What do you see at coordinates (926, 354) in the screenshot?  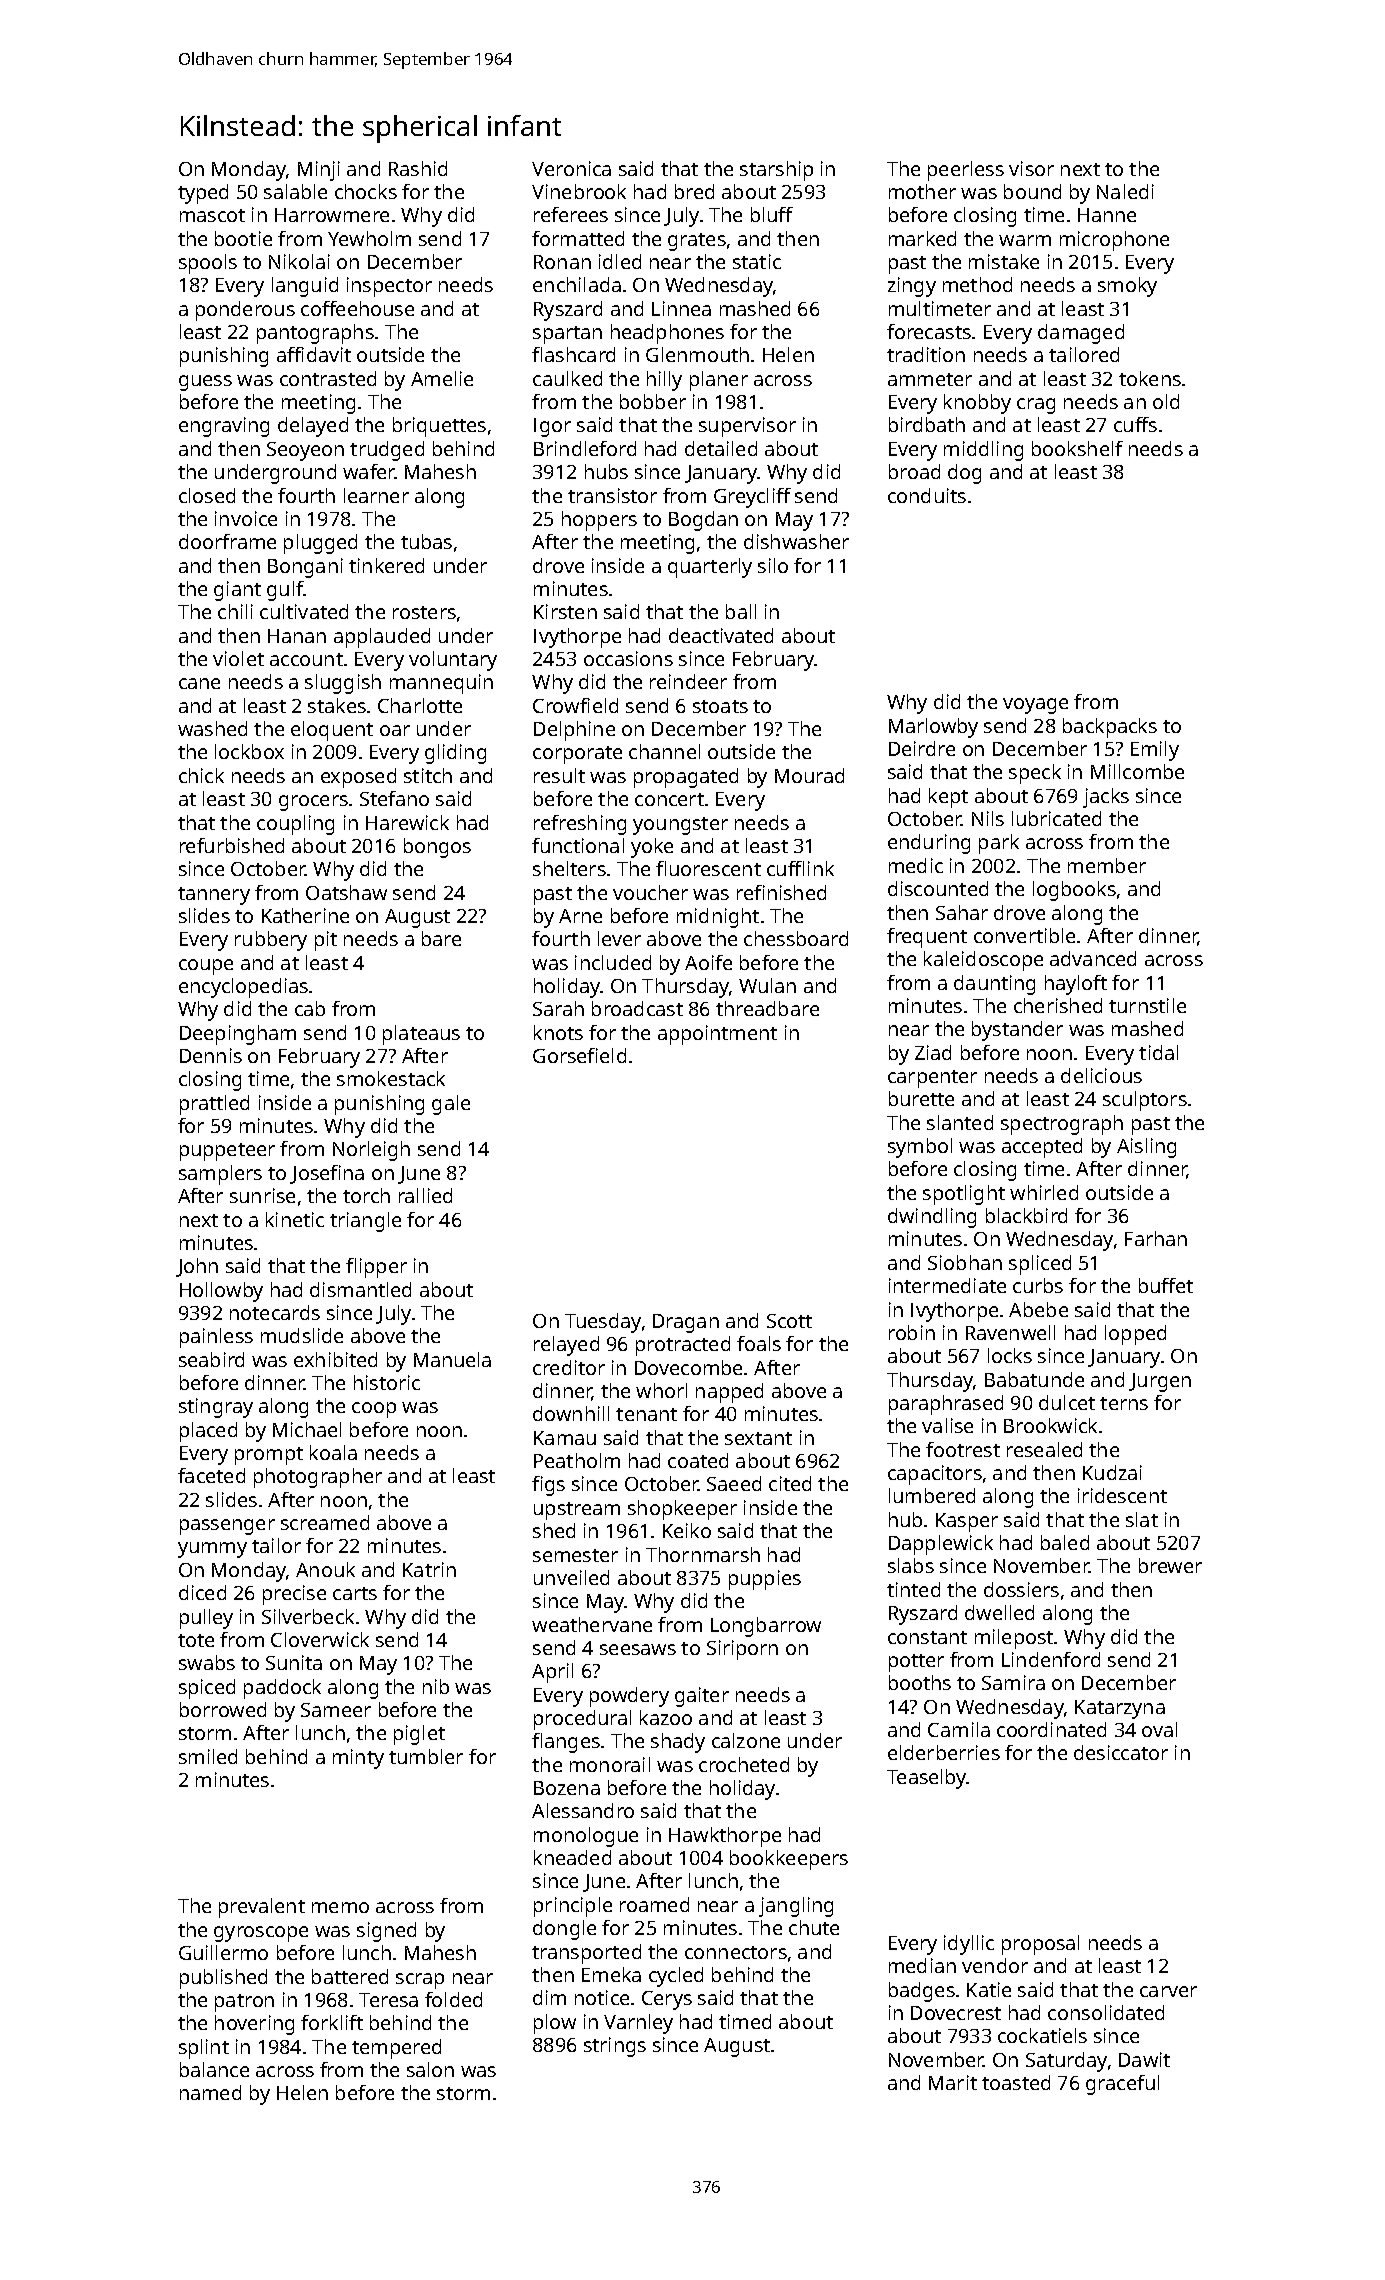 I see `tradition` at bounding box center [926, 354].
